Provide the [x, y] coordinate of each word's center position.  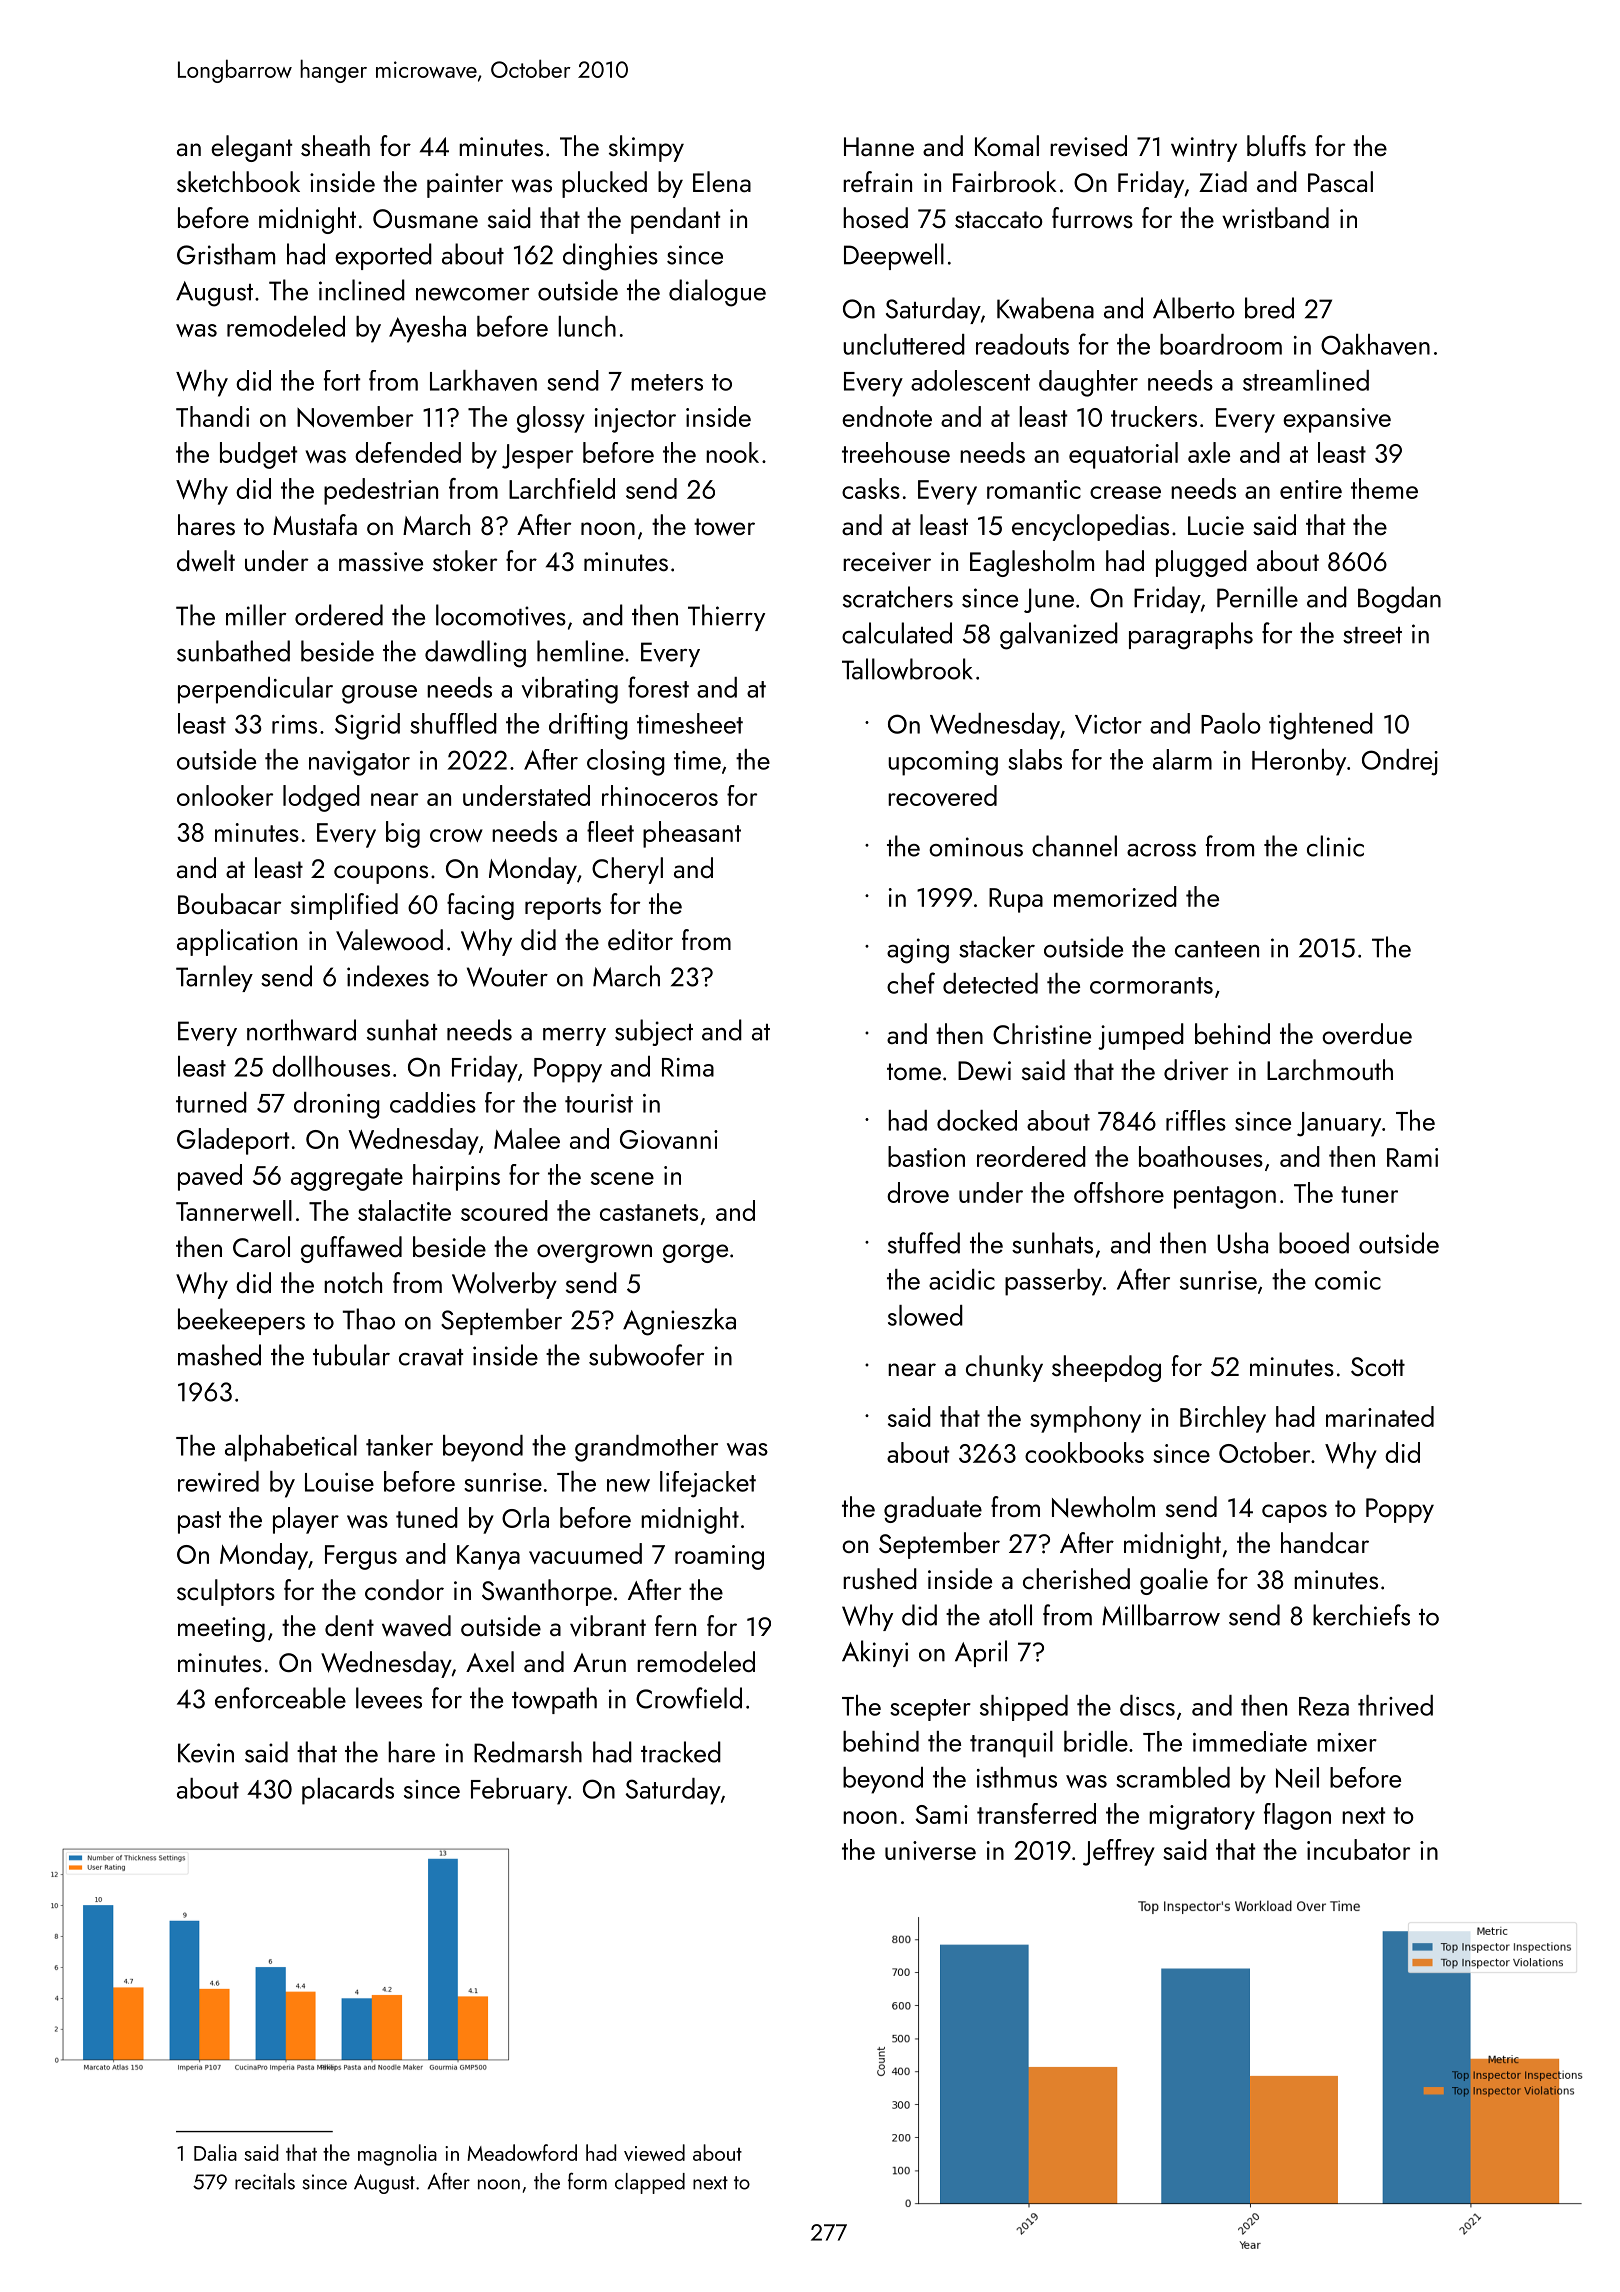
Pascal [1340, 181]
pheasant [692, 834]
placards [348, 1791]
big [403, 834]
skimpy [646, 148]
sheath [335, 145]
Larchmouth [1330, 1069]
